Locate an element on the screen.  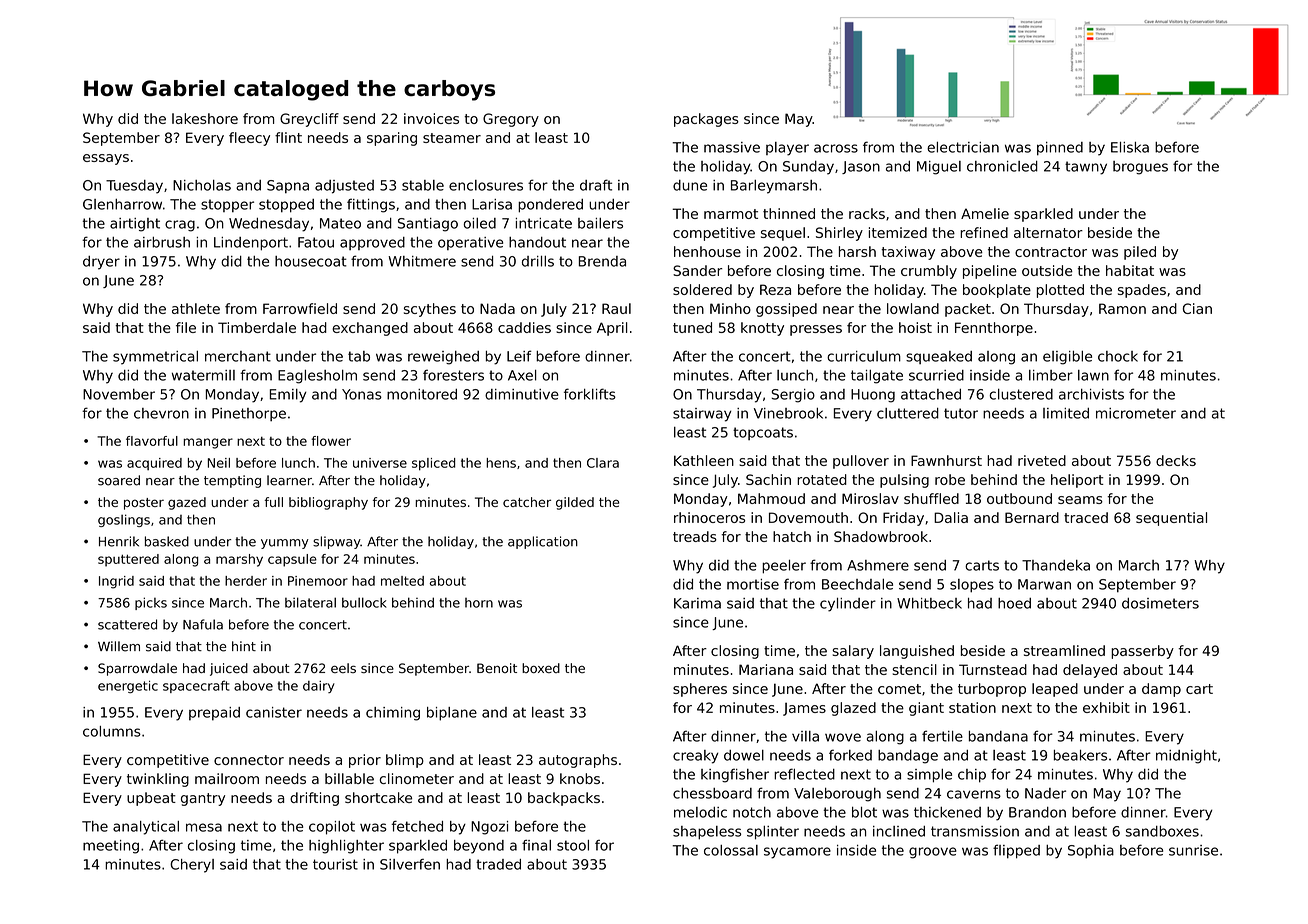
crumbly is located at coordinates (929, 272).
